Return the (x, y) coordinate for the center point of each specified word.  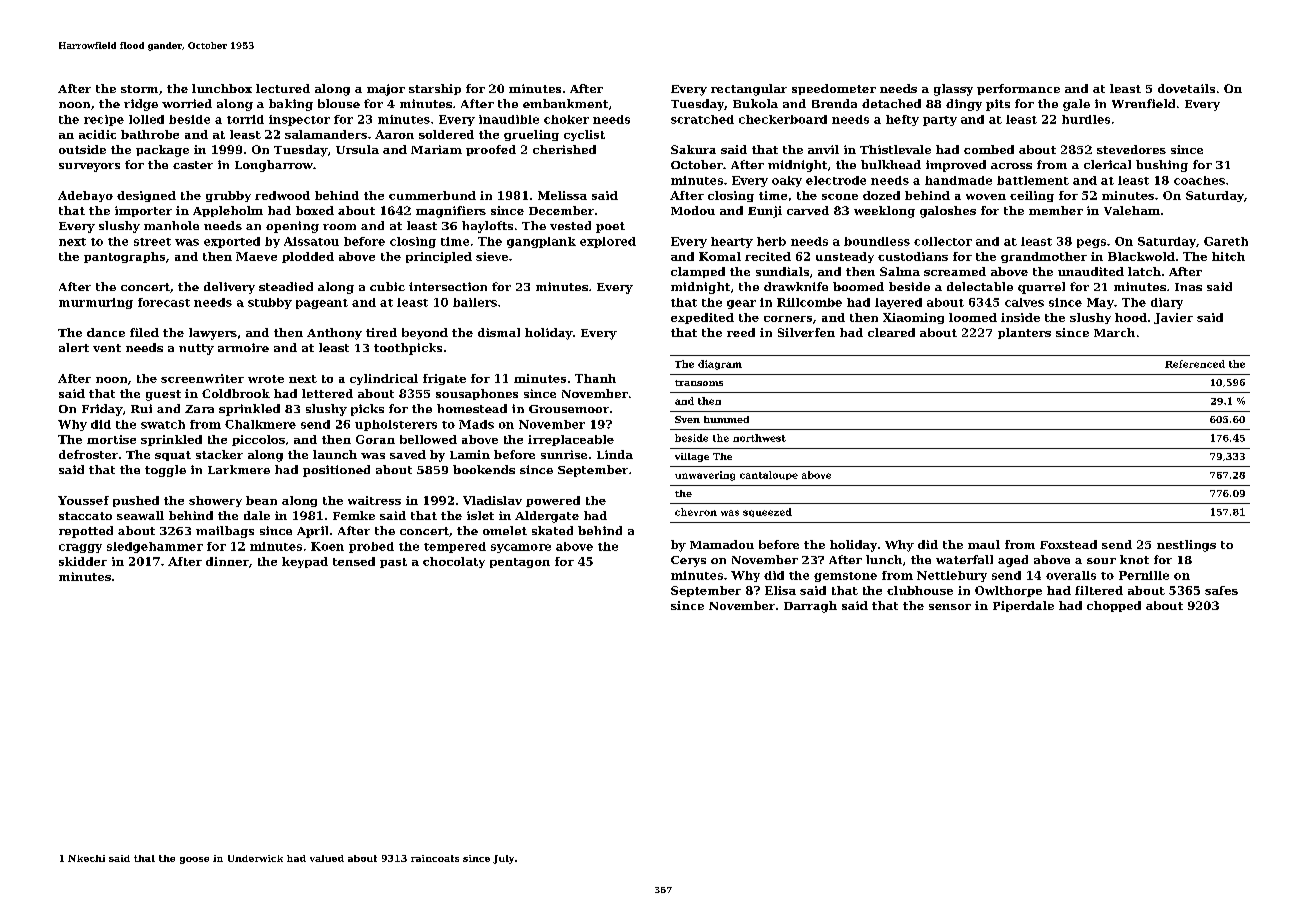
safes (1221, 590)
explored (608, 242)
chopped (1114, 606)
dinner (227, 561)
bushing (1162, 166)
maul (984, 544)
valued (327, 858)
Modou (693, 210)
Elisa (780, 590)
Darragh (810, 607)
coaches (1199, 180)
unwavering (705, 476)
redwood (282, 195)
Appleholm (228, 211)
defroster (88, 454)
